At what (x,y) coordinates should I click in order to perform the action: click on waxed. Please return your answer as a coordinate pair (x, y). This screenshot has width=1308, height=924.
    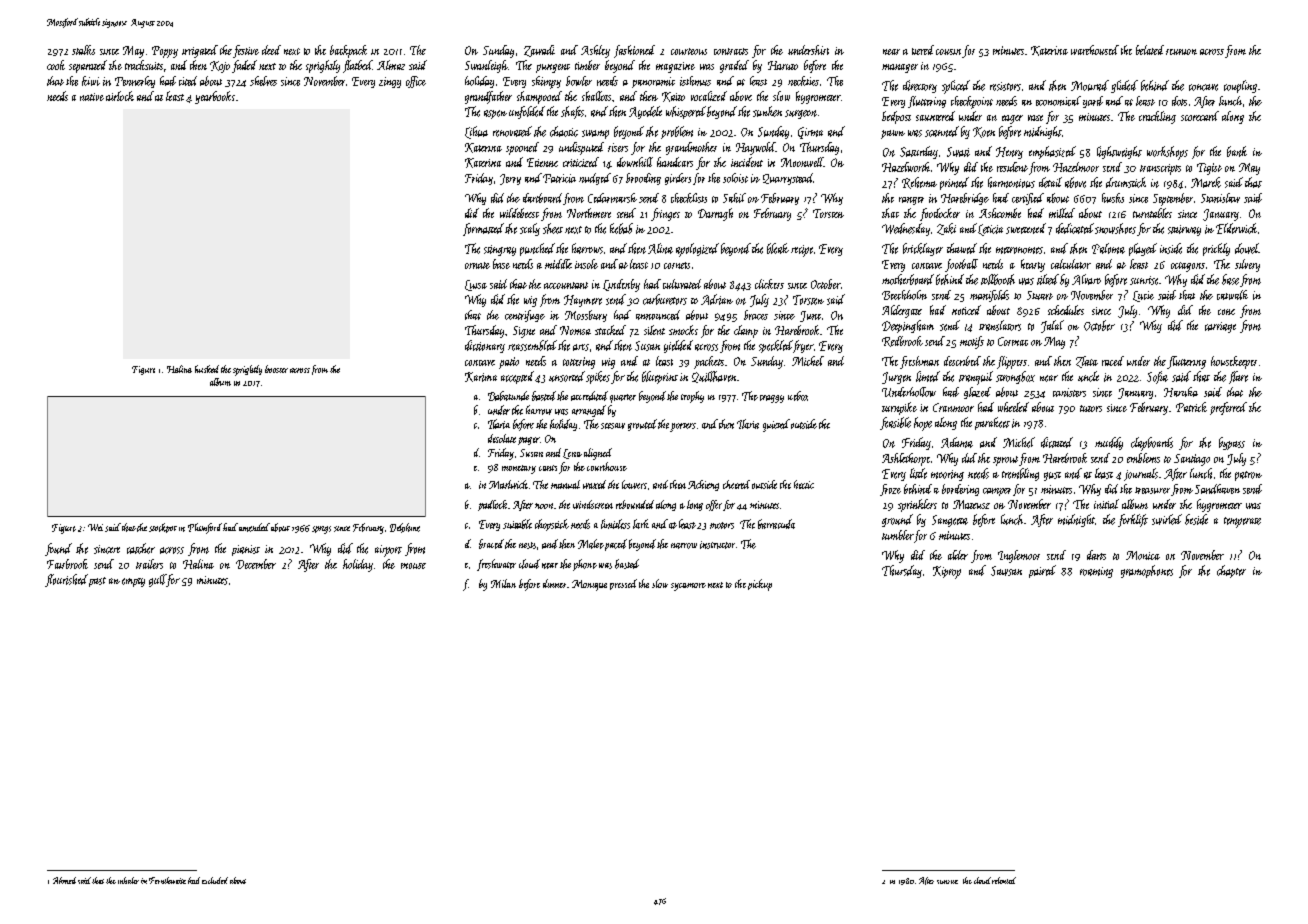
    Looking at the image, I should click on (594, 484).
